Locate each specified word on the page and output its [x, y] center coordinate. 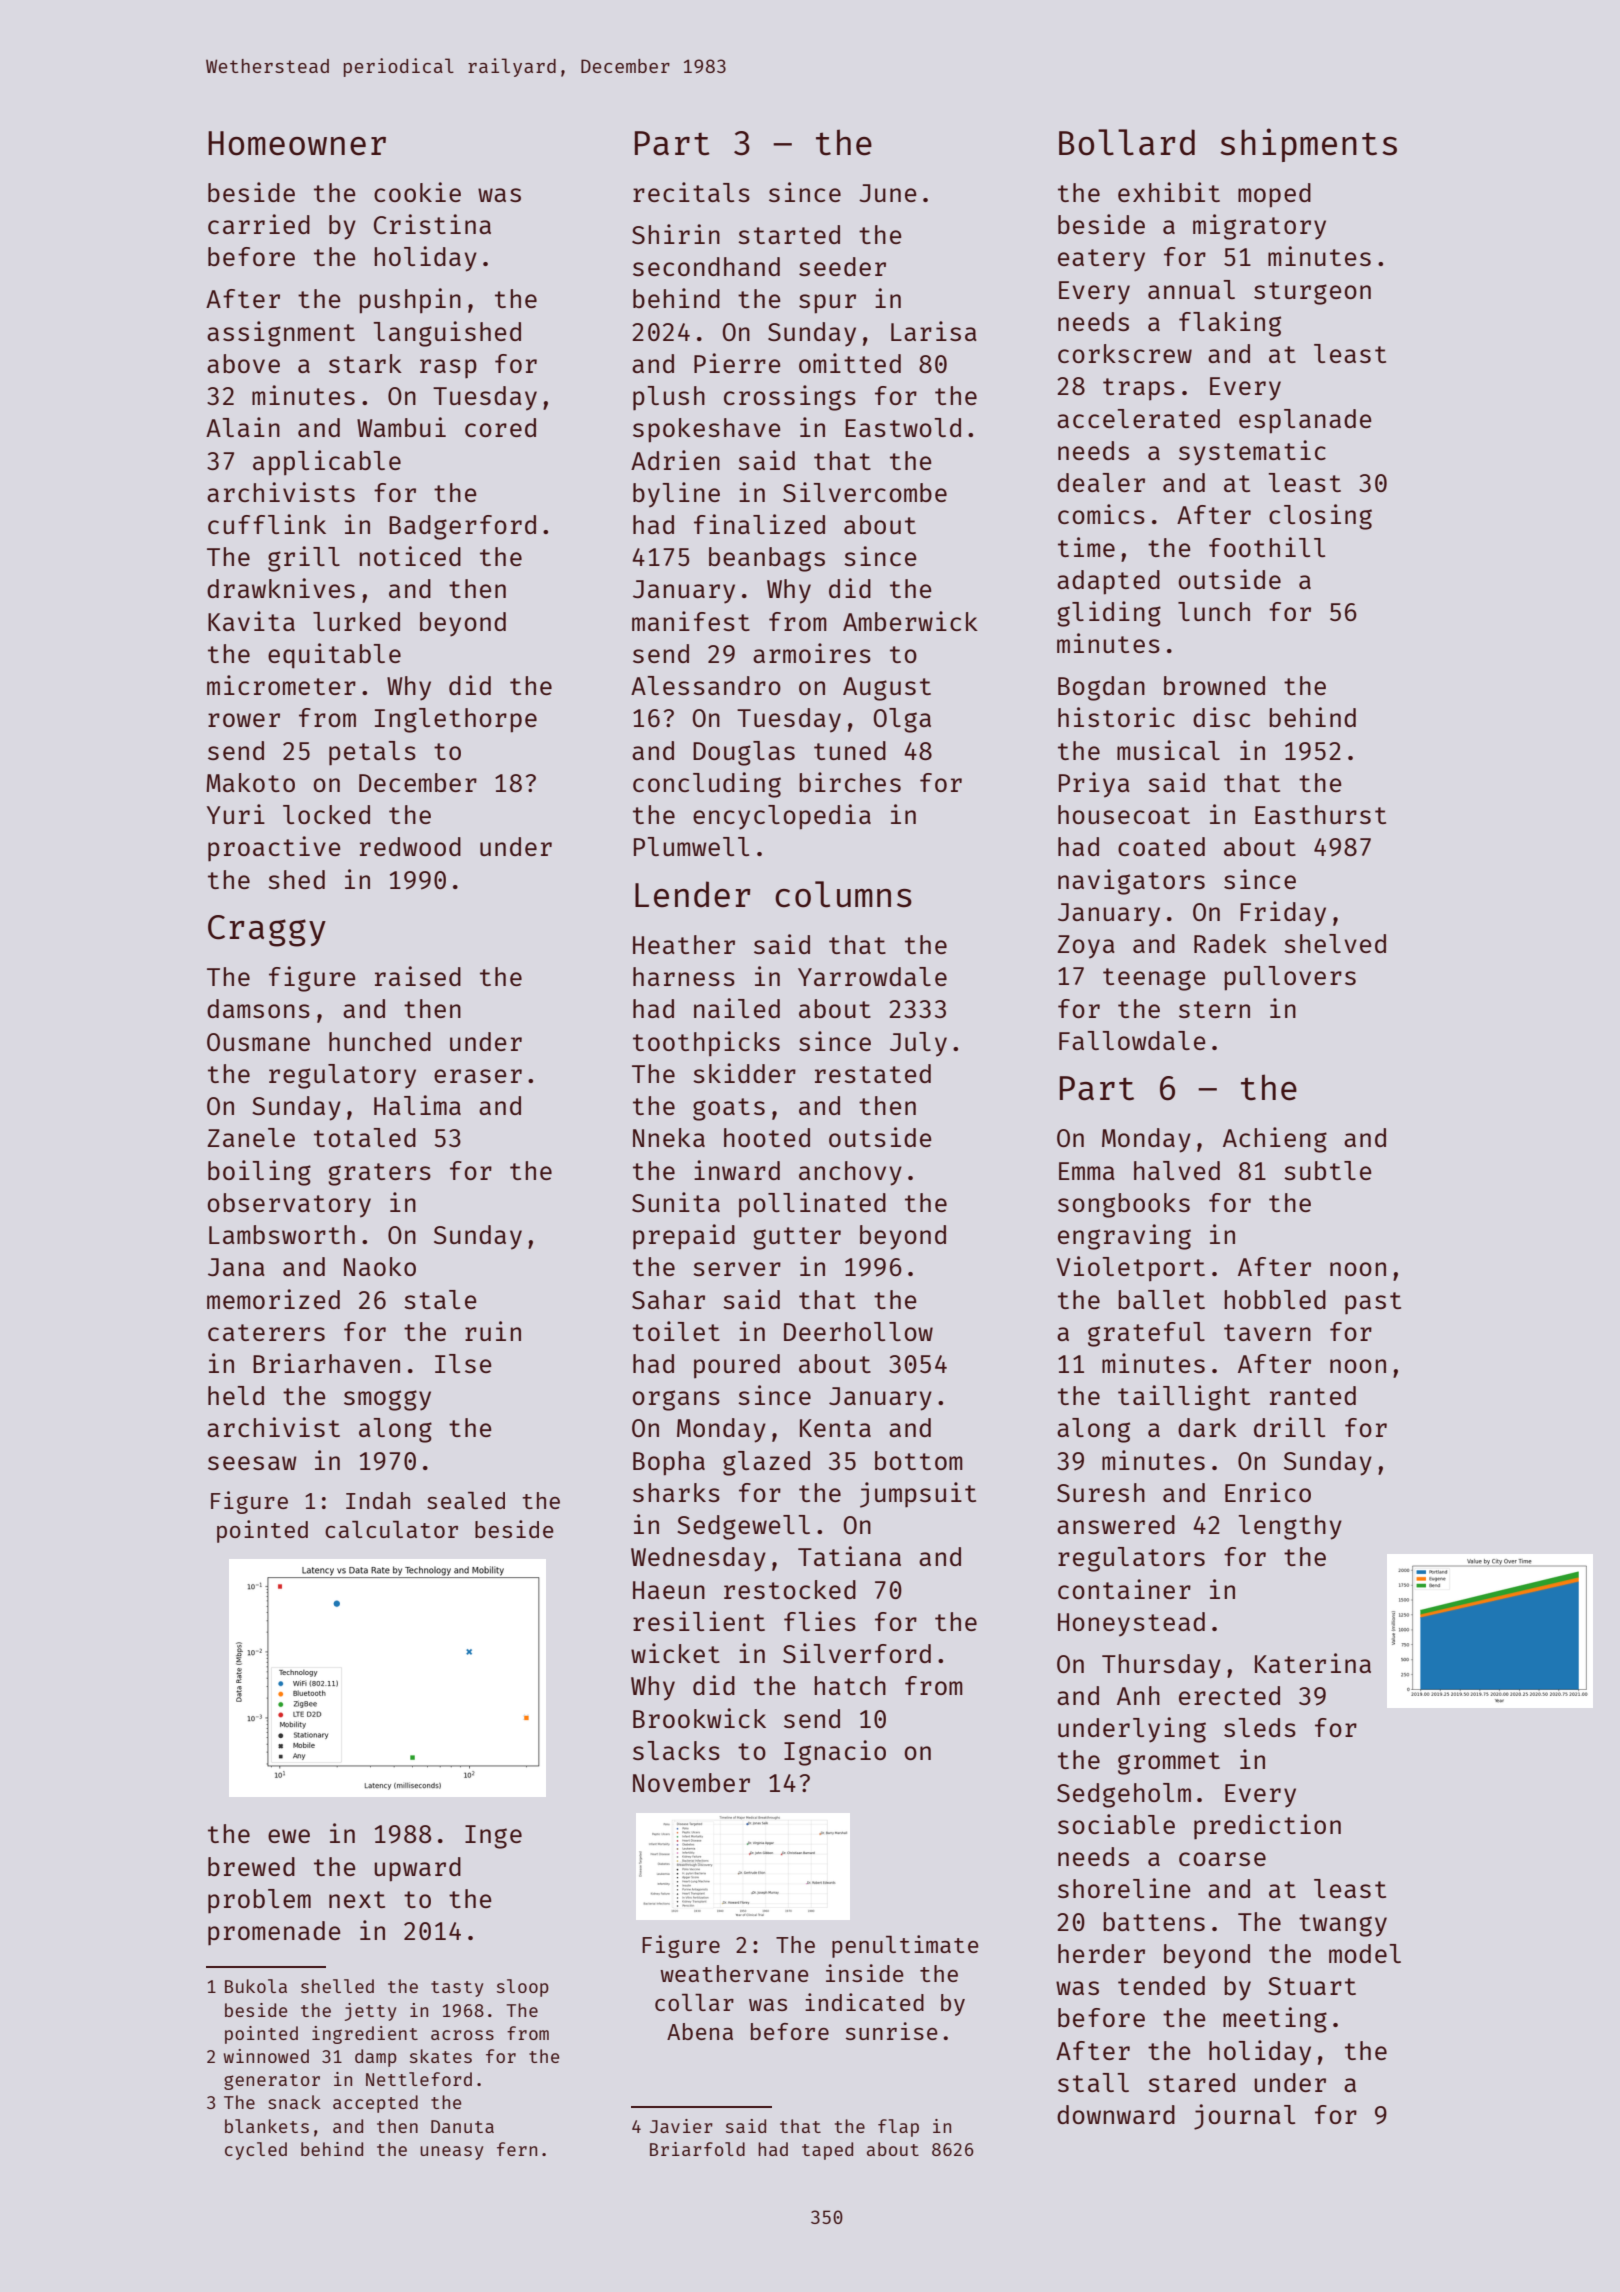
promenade [274, 1933]
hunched [380, 1041]
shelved [1335, 943]
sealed [466, 1500]
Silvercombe [865, 492]
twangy [1343, 1925]
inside [865, 1973]
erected [1229, 1695]
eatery [1101, 260]
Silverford [857, 1653]
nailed [737, 1008]
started [789, 234]
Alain [243, 427]
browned [1214, 685]
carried [259, 224]
